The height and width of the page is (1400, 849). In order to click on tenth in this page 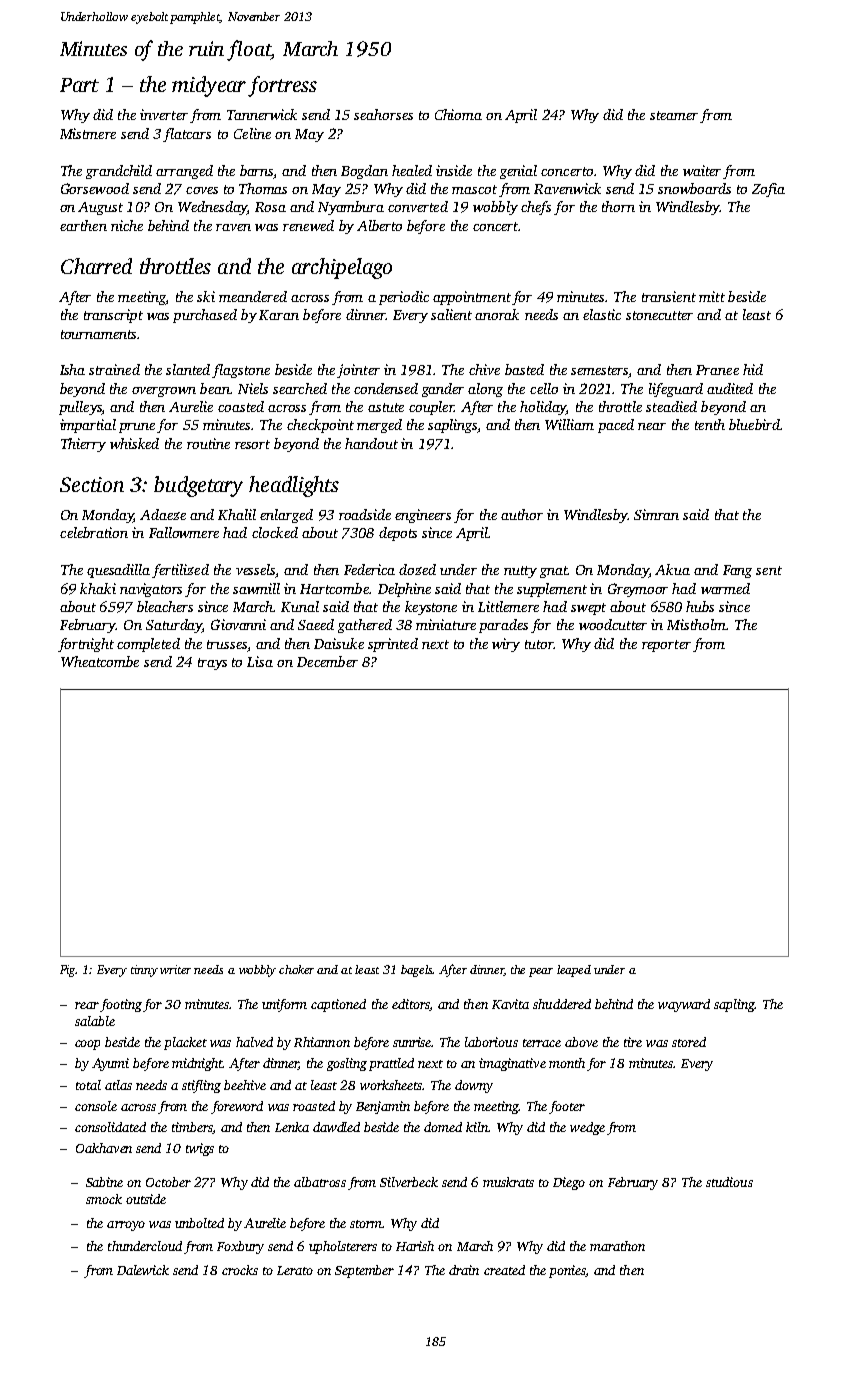, I will do `click(710, 424)`.
